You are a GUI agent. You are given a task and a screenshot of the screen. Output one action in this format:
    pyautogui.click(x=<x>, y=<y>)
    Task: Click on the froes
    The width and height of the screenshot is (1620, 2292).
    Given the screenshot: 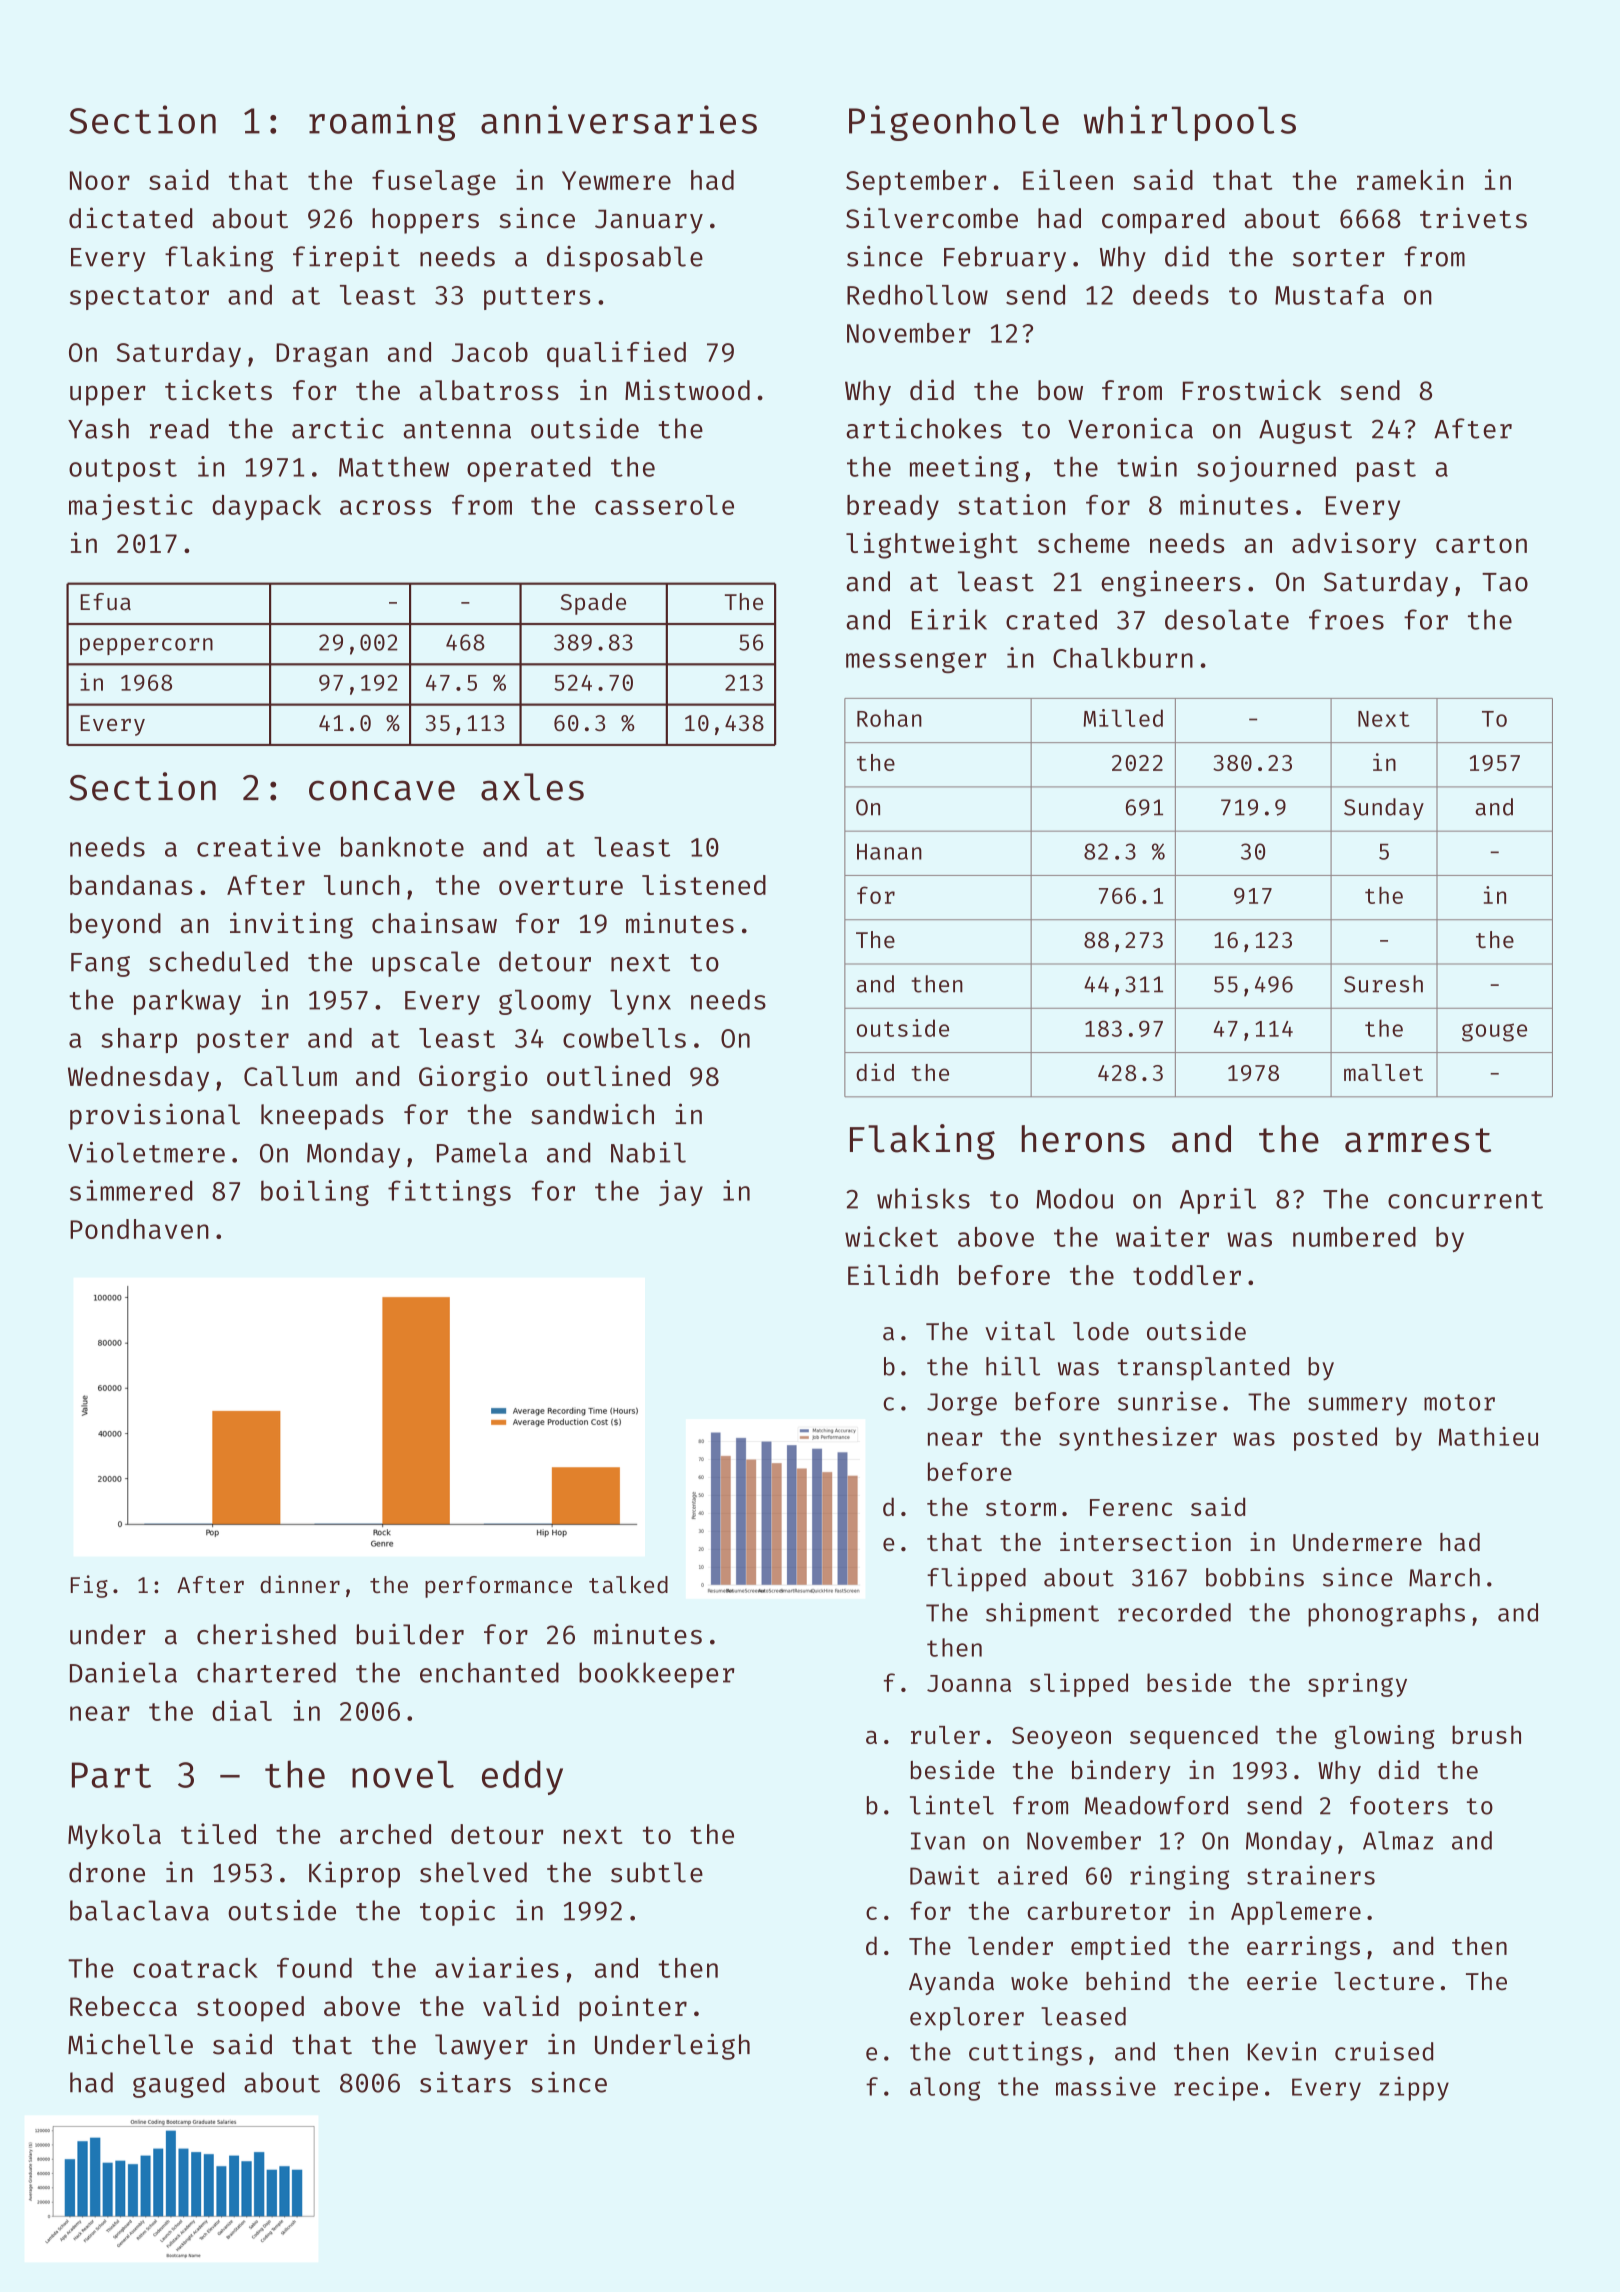 What is the action you would take?
    pyautogui.click(x=1346, y=619)
